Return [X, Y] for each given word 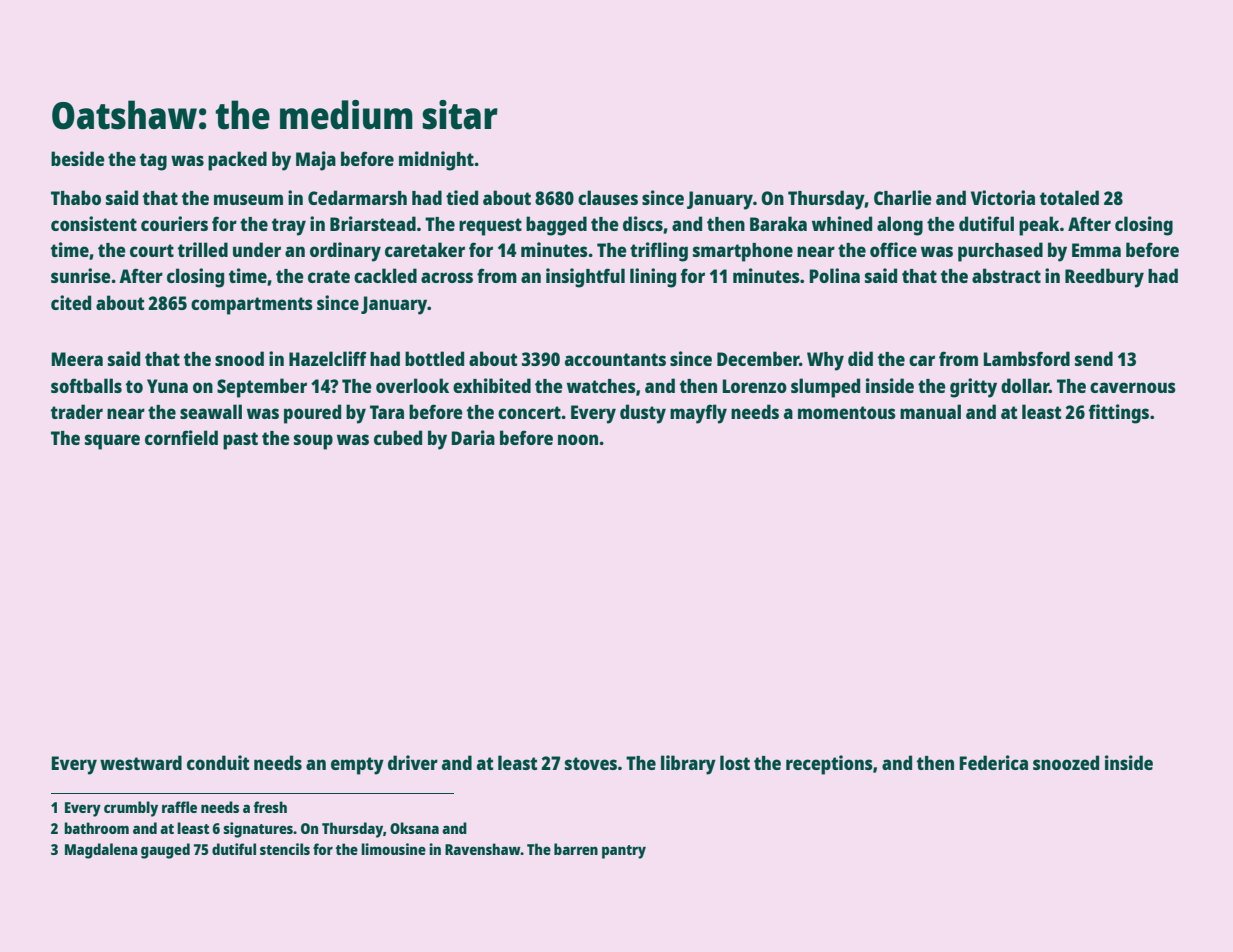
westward [141, 762]
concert [529, 412]
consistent [94, 223]
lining [653, 278]
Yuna [167, 386]
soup [313, 442]
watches [601, 386]
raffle [179, 807]
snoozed [1066, 762]
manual [930, 411]
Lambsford [1026, 358]
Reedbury [1104, 278]
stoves [591, 763]
